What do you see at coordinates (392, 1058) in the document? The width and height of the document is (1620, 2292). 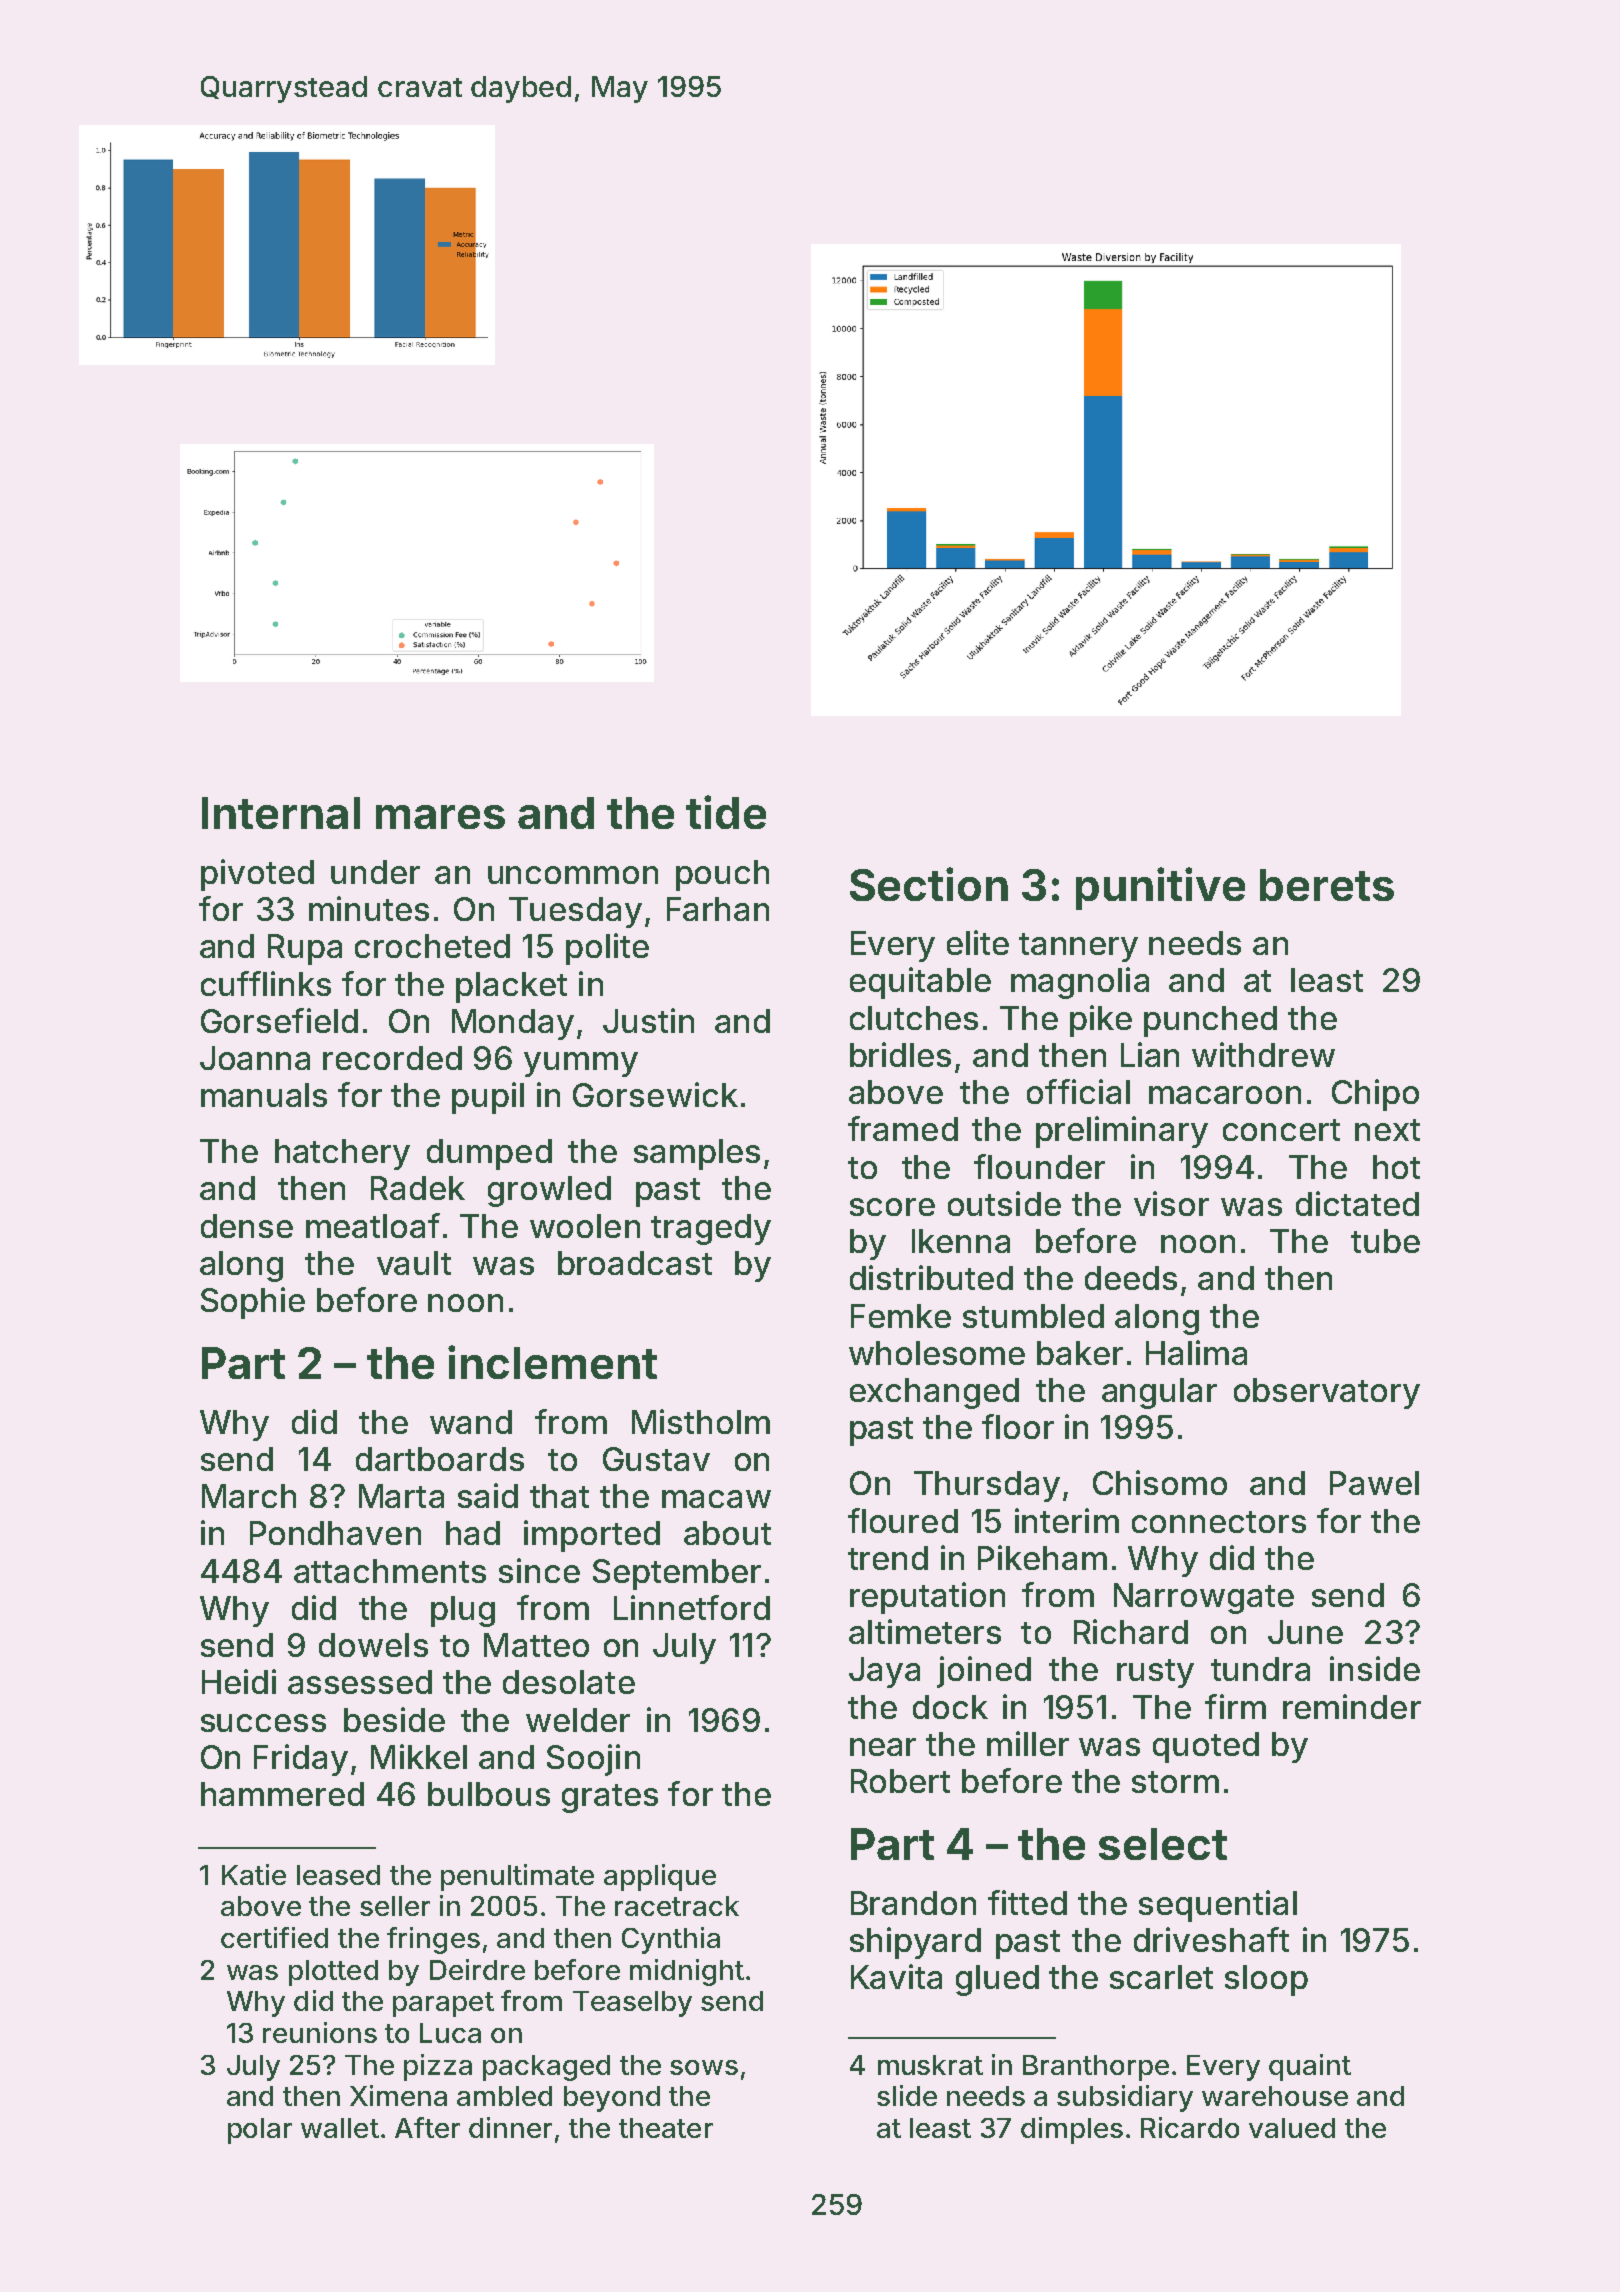 I see `recorded` at bounding box center [392, 1058].
